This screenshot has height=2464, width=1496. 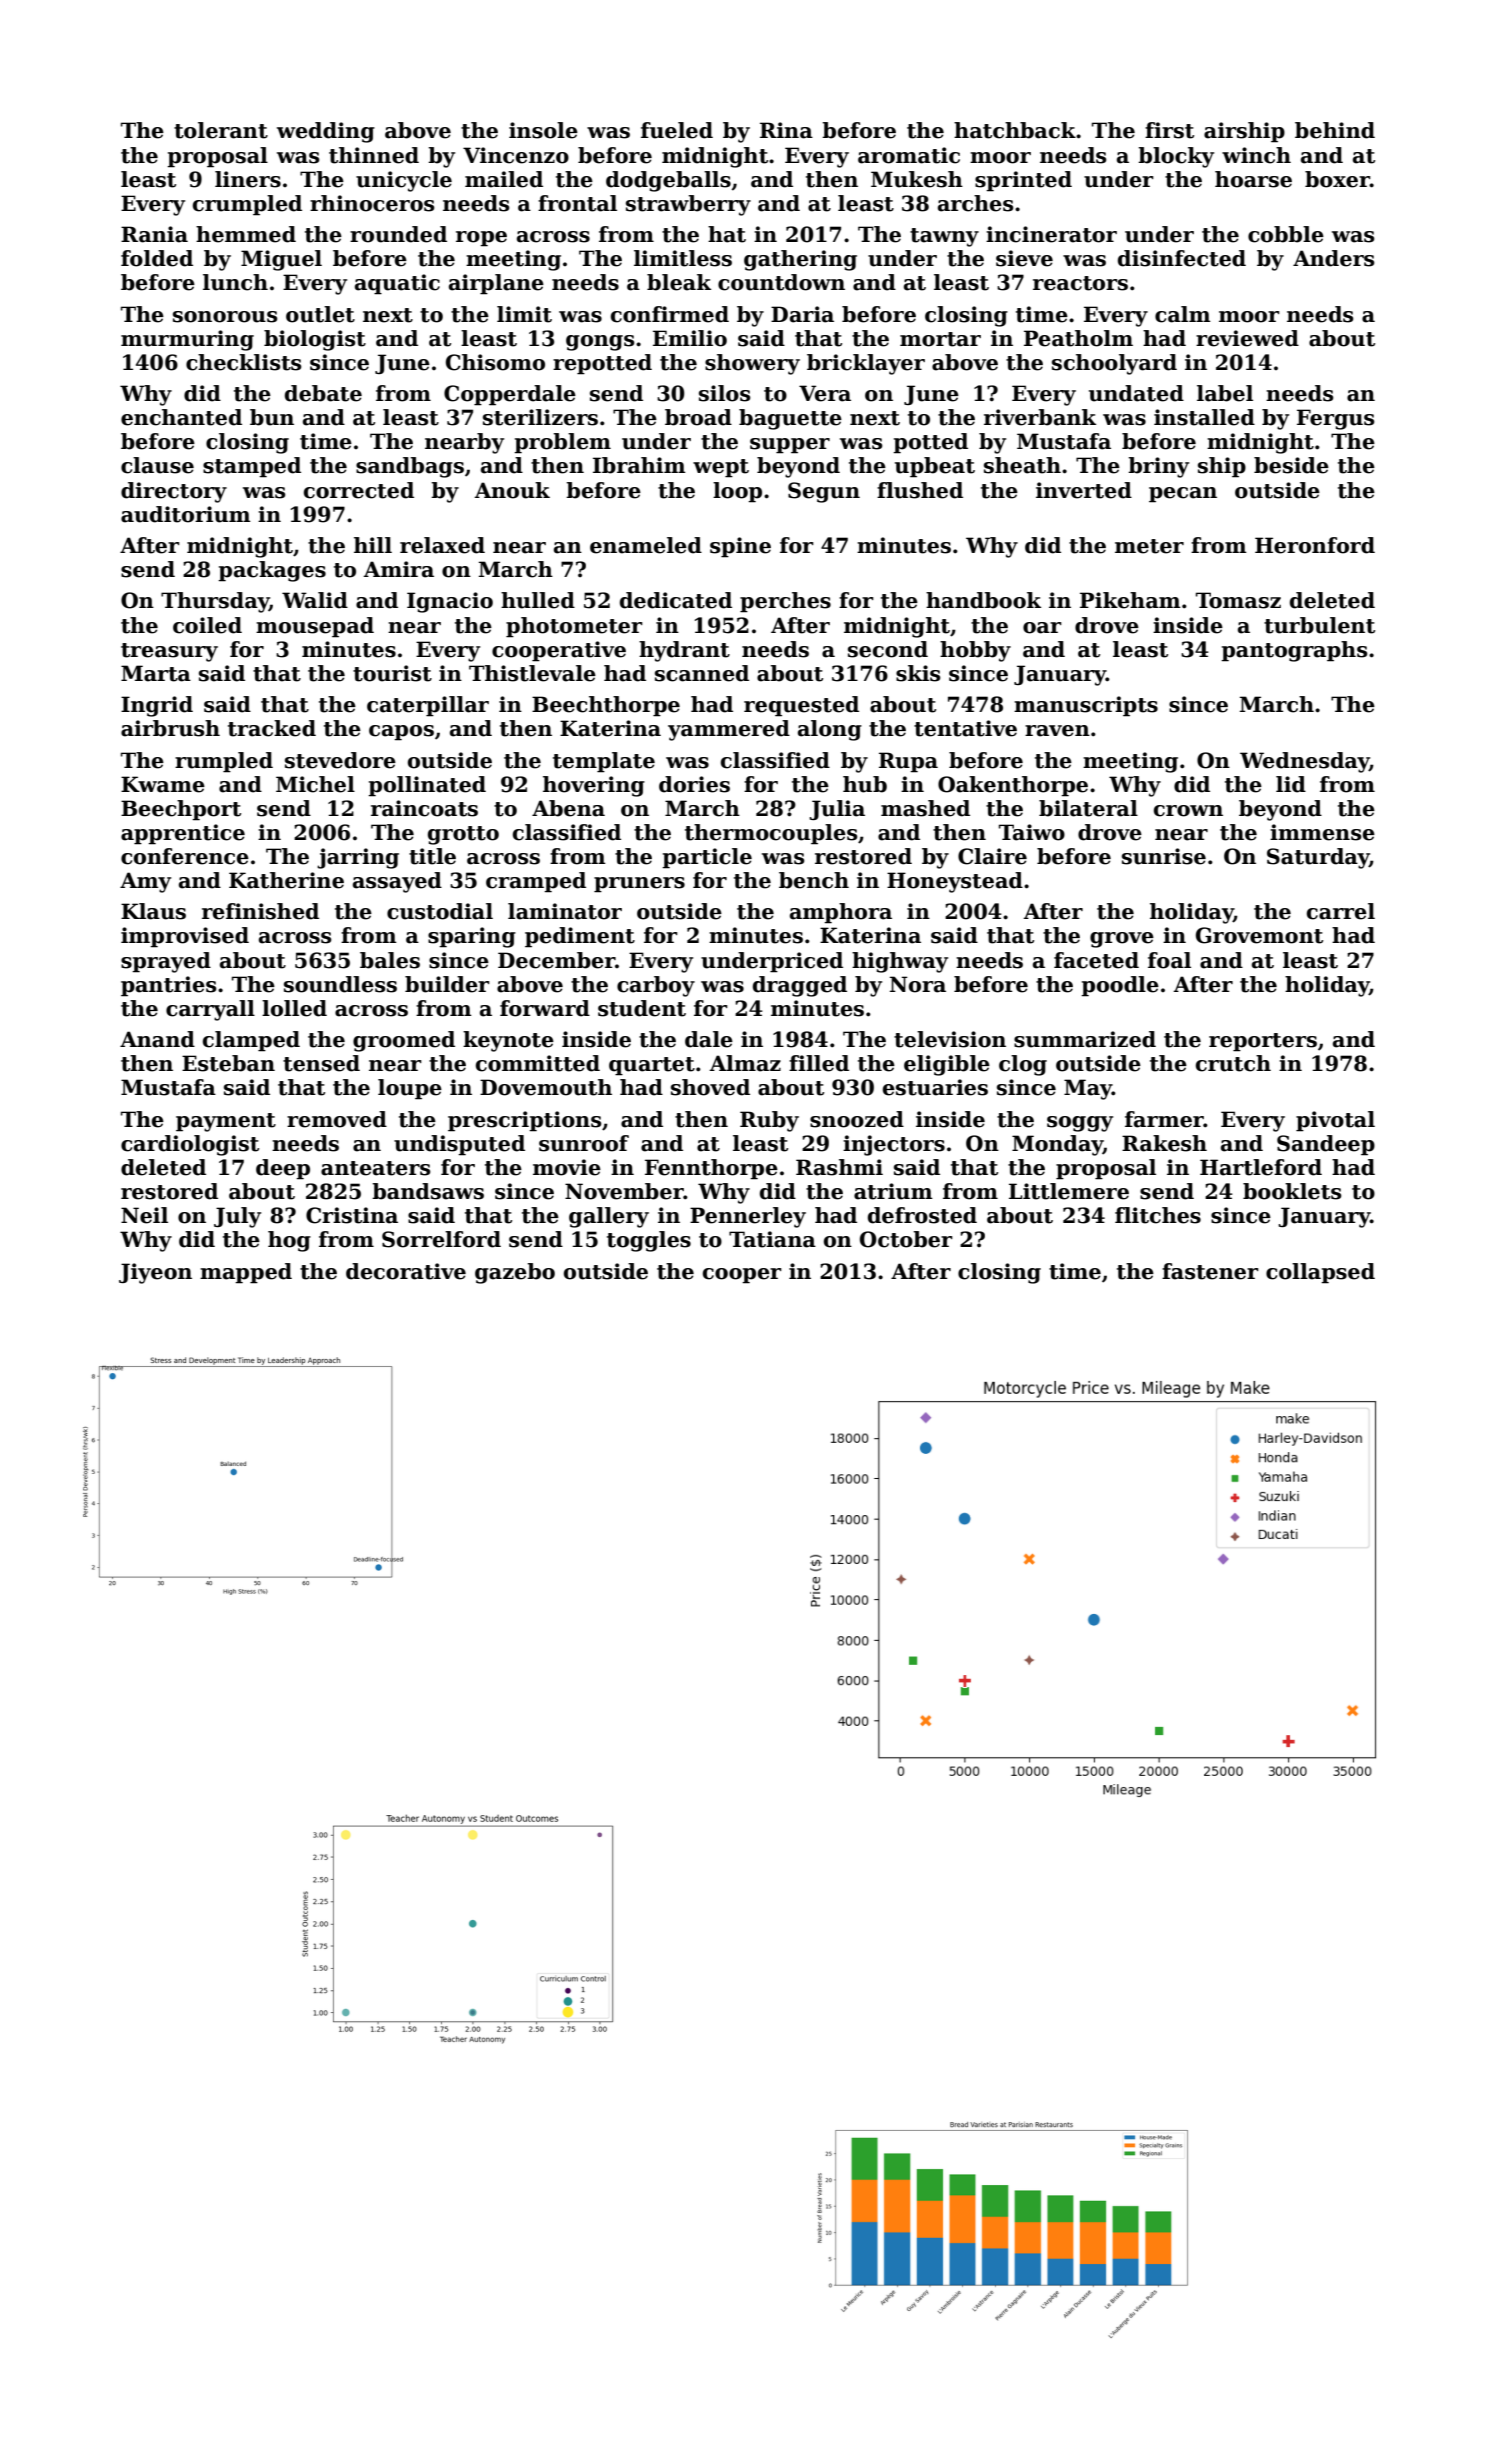 What do you see at coordinates (1176, 157) in the screenshot?
I see `blocky` at bounding box center [1176, 157].
